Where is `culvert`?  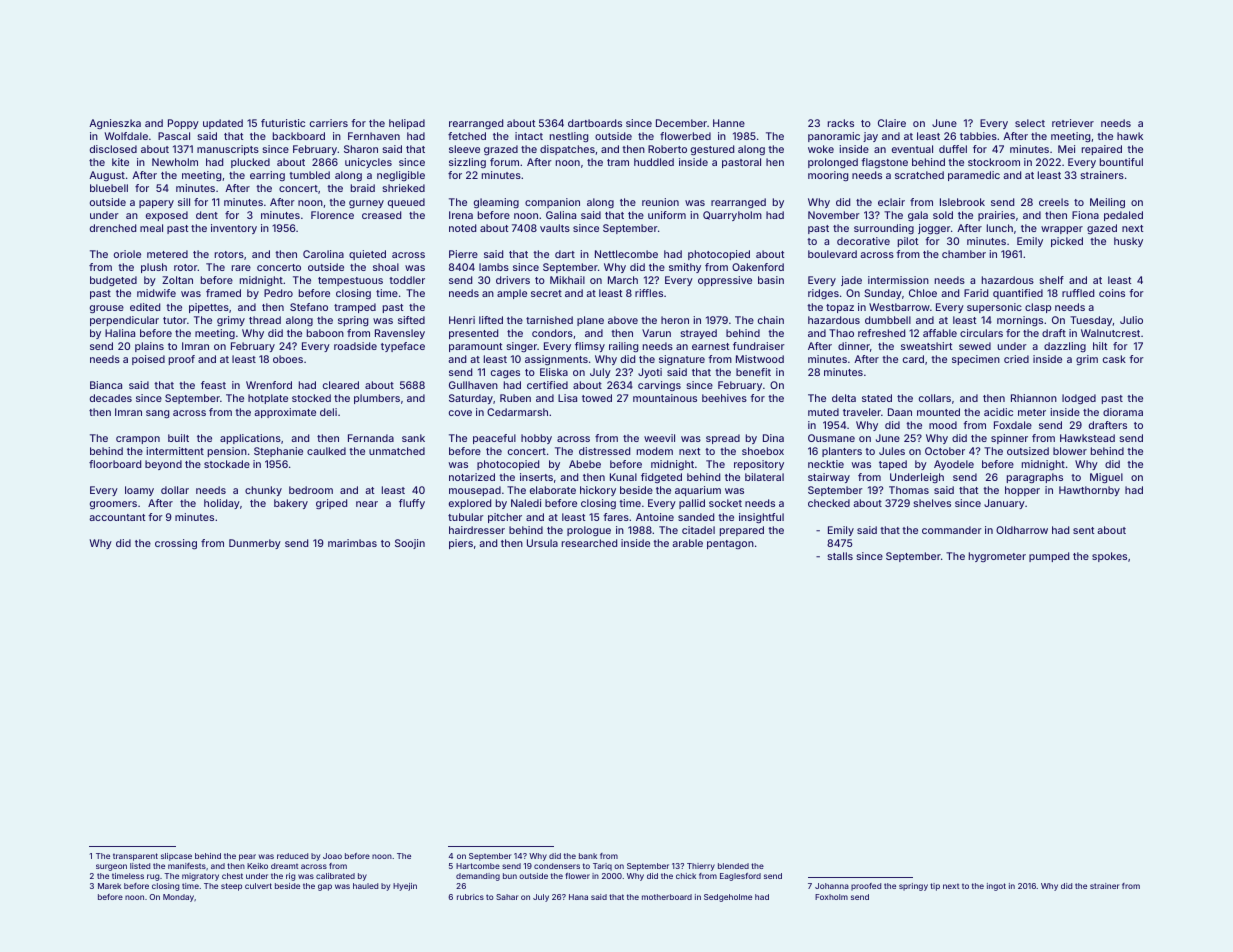
culvert is located at coordinates (258, 886).
